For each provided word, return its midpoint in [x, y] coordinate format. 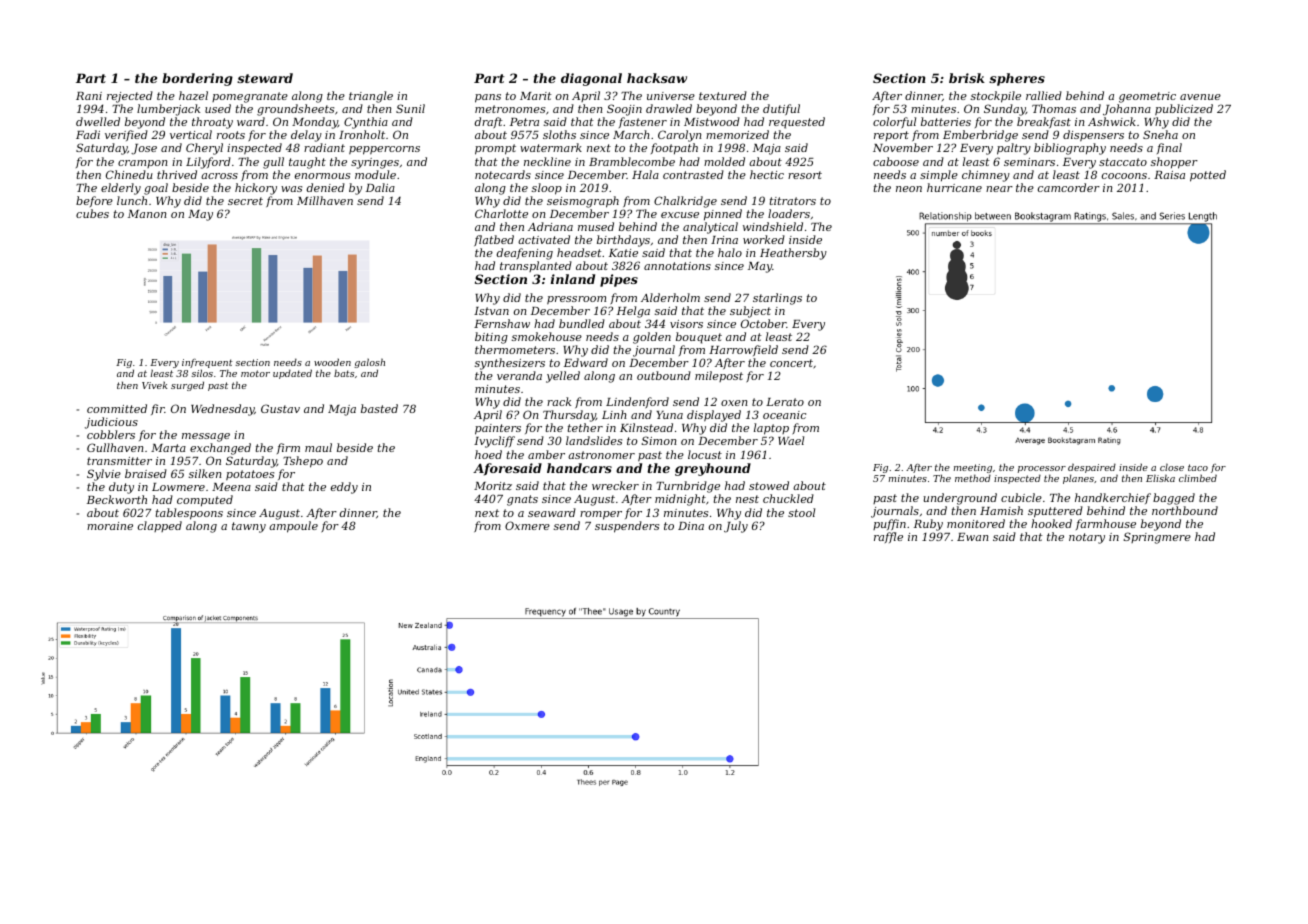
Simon [658, 440]
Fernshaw [502, 323]
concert [791, 363]
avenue [1200, 97]
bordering [197, 79]
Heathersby [793, 254]
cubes [92, 213]
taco [1198, 467]
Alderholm [670, 297]
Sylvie [104, 475]
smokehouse [547, 336]
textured [723, 95]
